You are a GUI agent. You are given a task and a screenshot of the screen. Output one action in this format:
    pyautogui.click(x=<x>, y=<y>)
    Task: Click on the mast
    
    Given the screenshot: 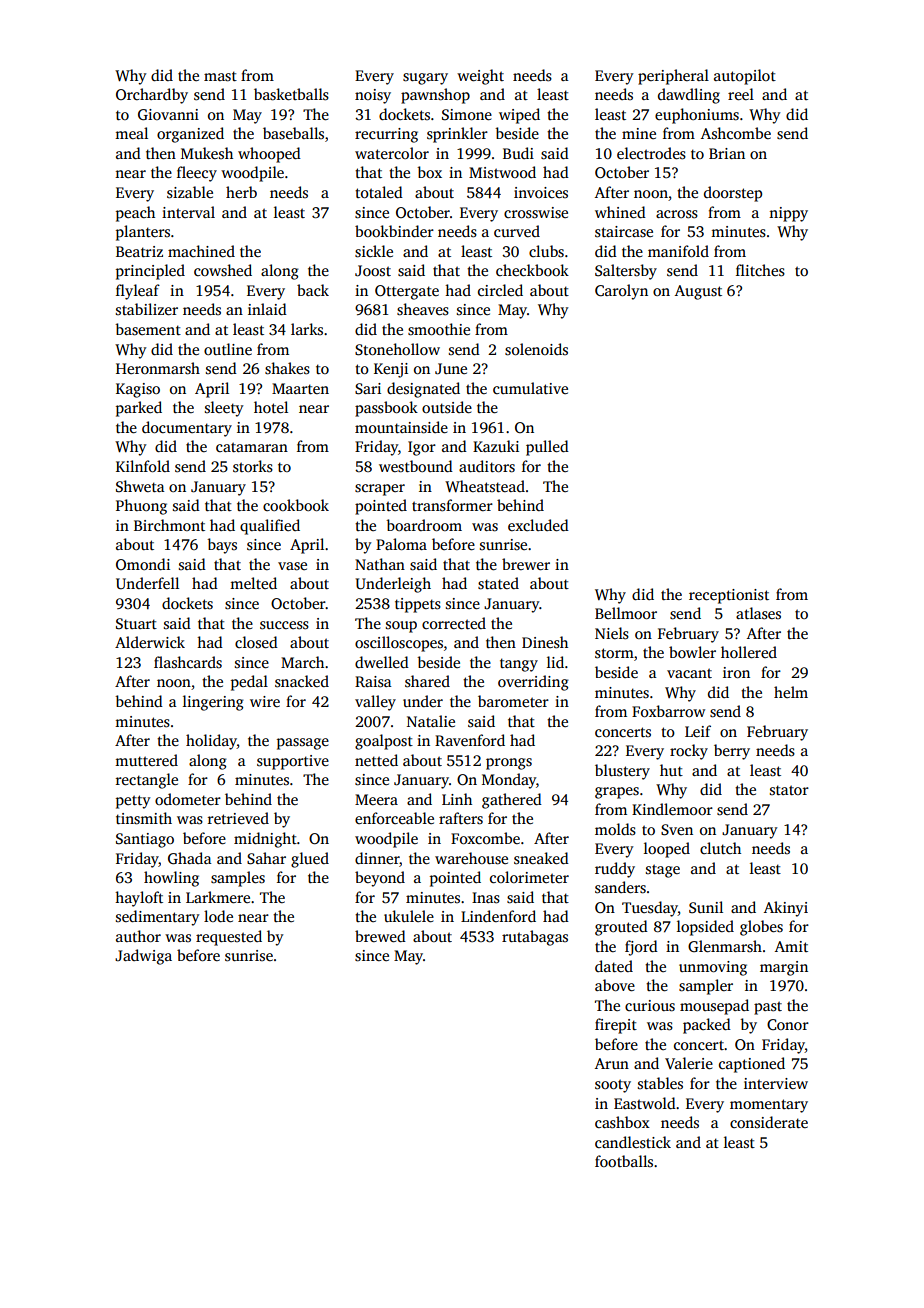 What is the action you would take?
    pyautogui.click(x=220, y=76)
